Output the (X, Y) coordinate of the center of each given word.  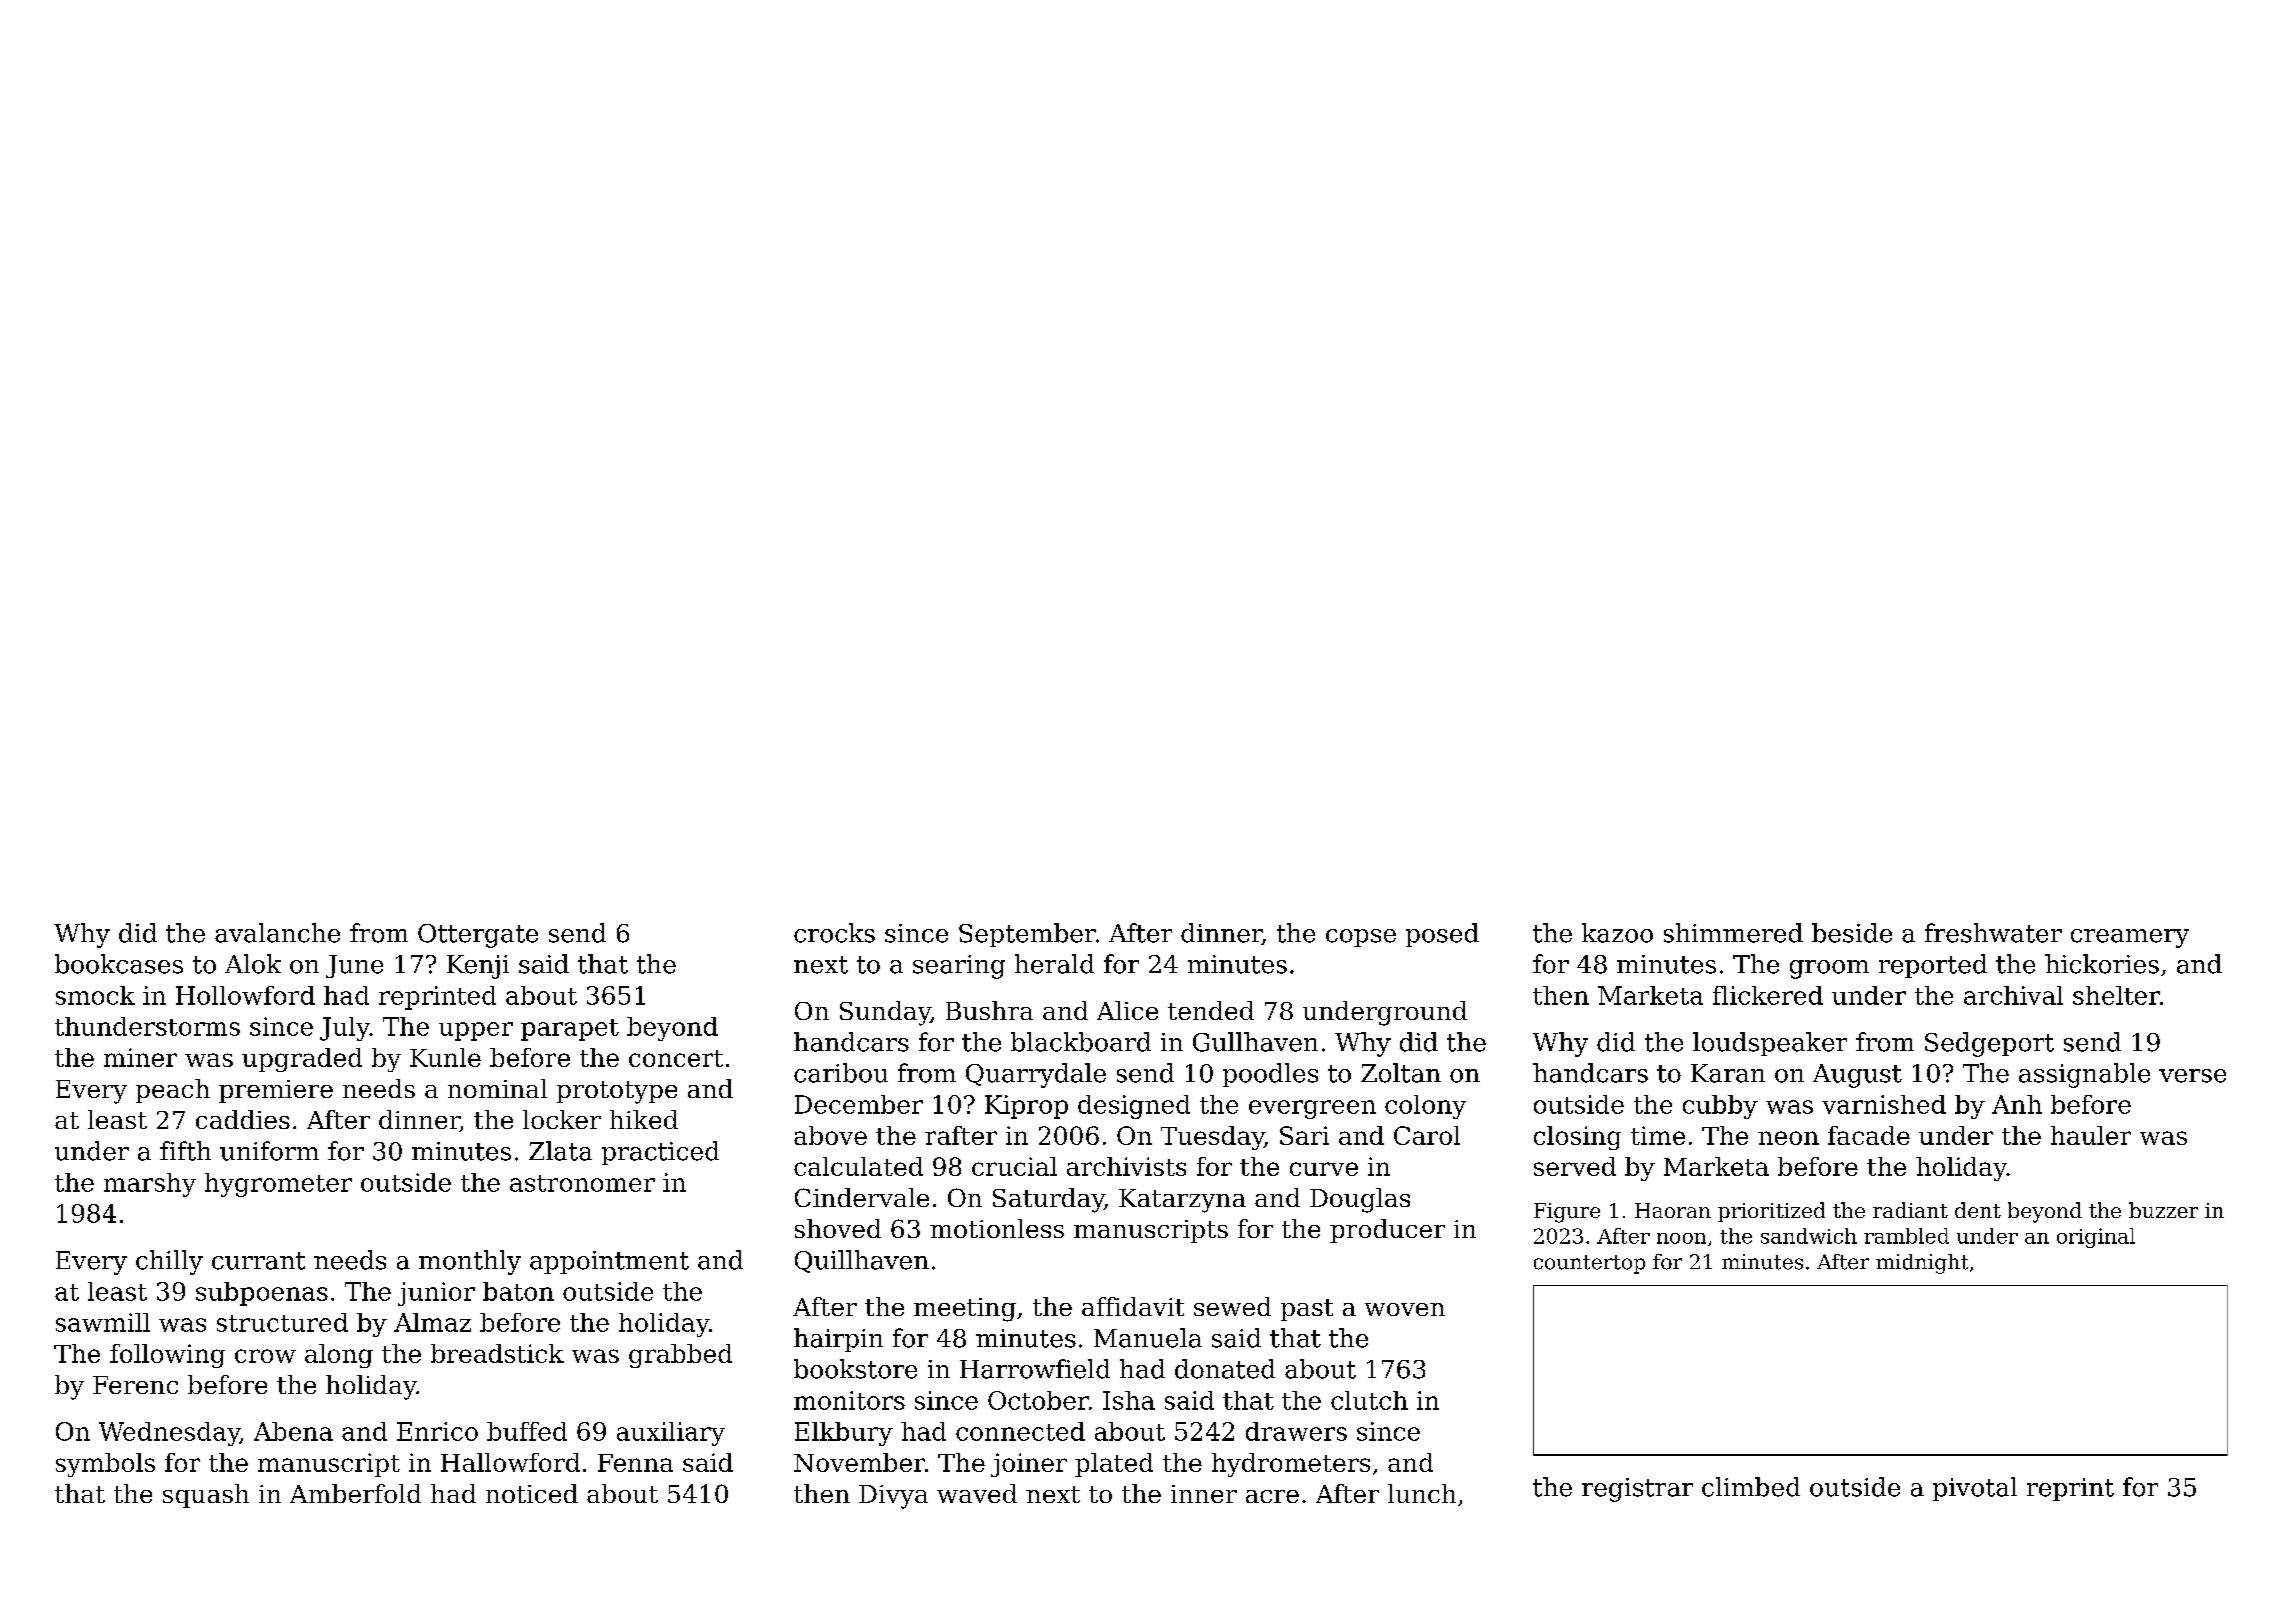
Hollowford (245, 995)
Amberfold (355, 1493)
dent (1978, 1210)
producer (1387, 1231)
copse (1361, 938)
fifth (185, 1151)
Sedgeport (1989, 1044)
